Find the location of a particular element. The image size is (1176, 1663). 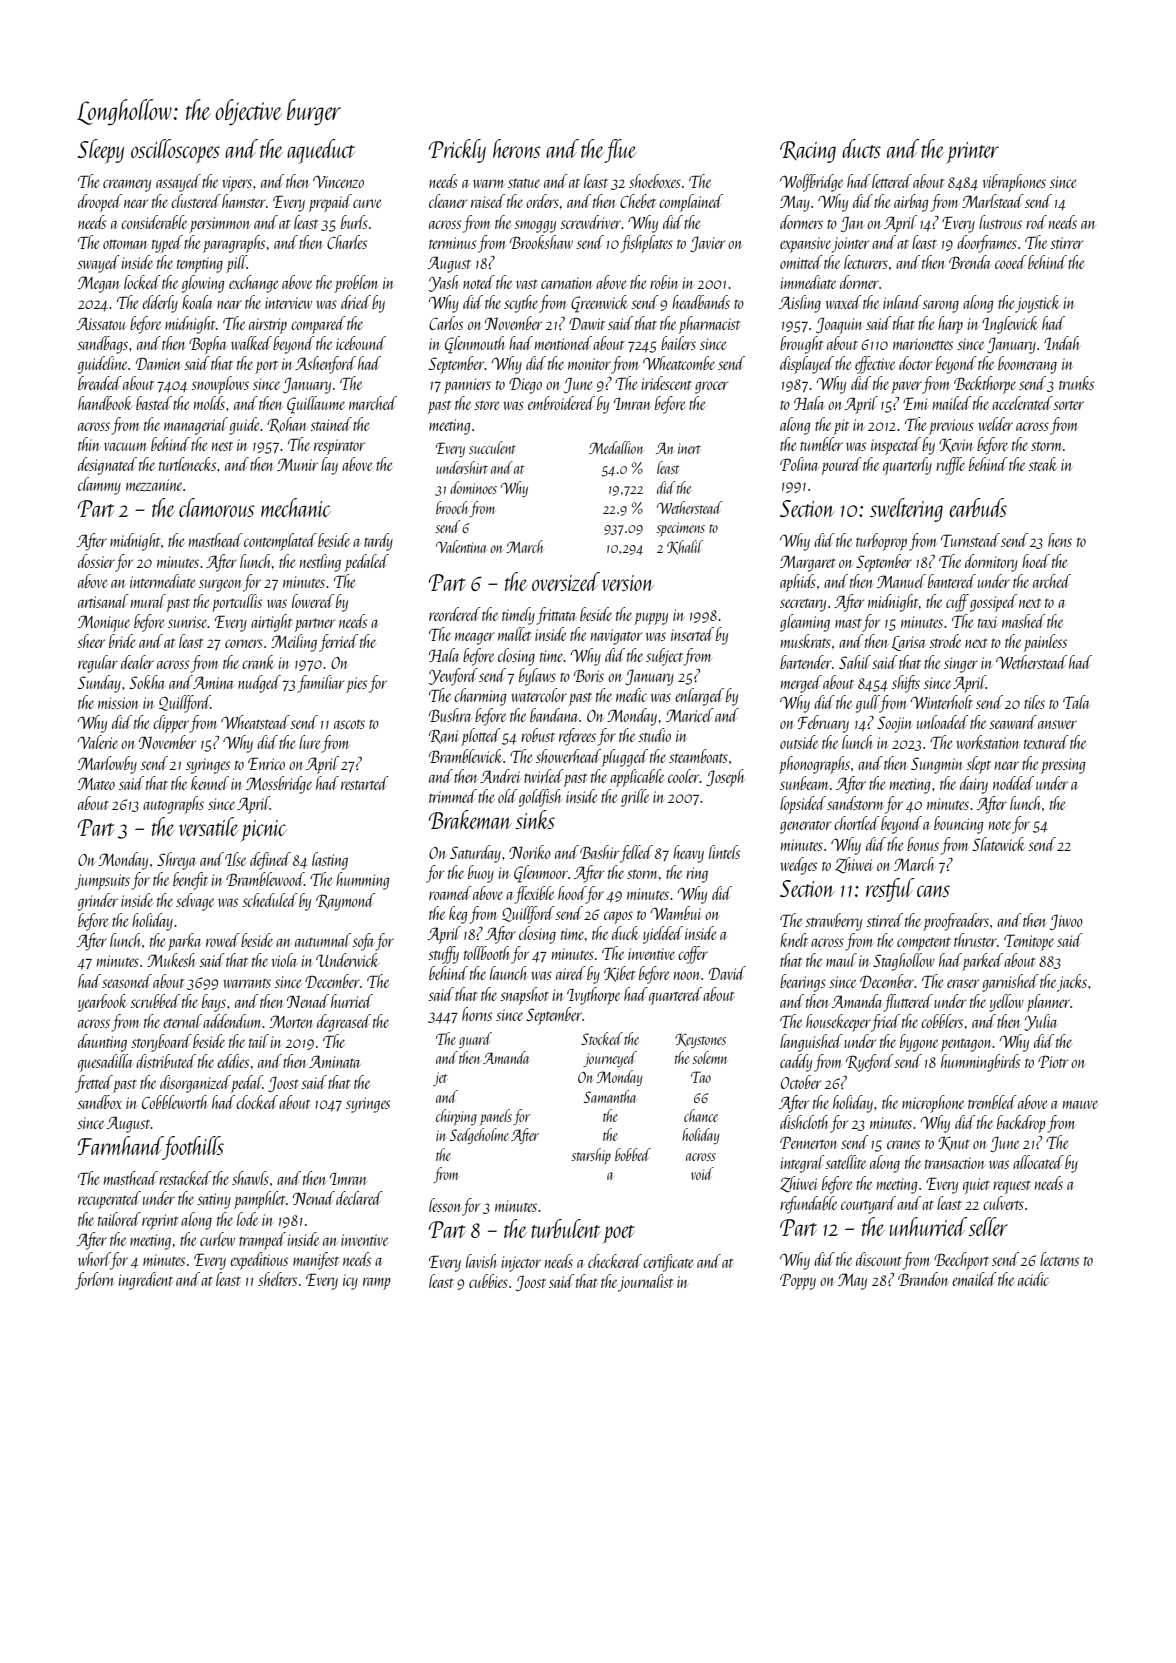

injector is located at coordinates (521, 1264).
